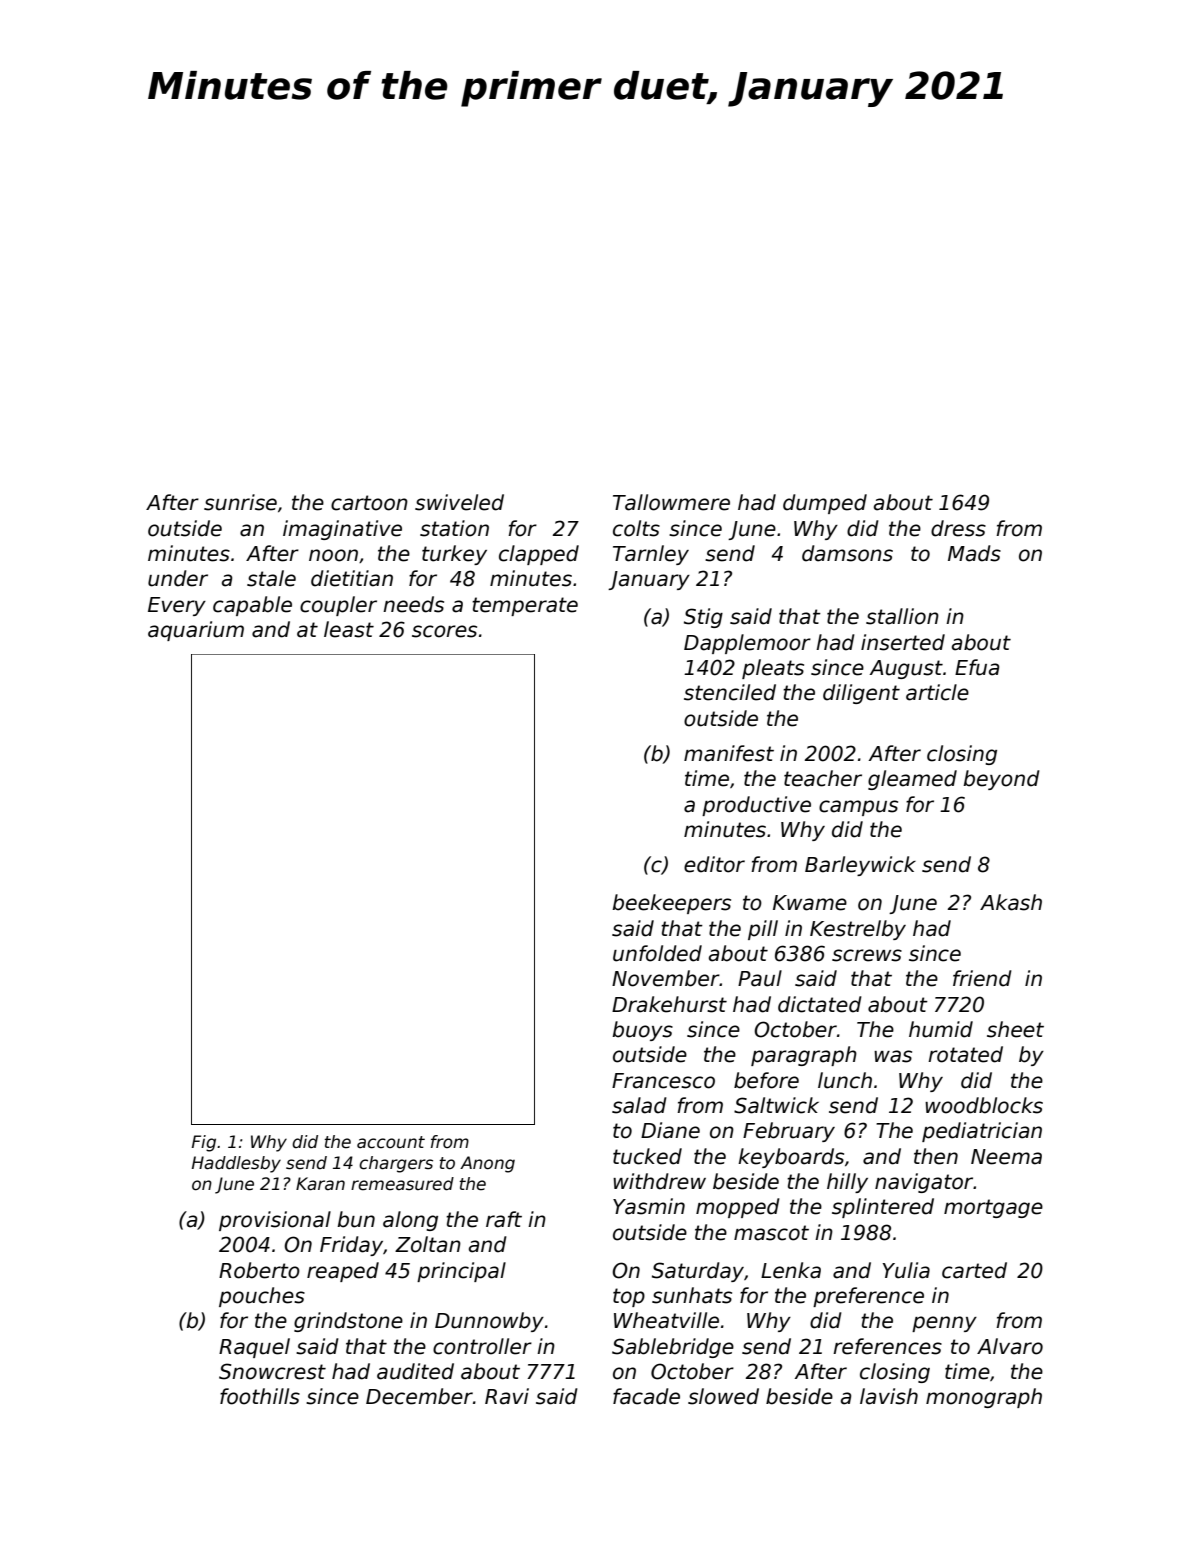 Image resolution: width=1191 pixels, height=1541 pixels. What do you see at coordinates (773, 669) in the screenshot?
I see `pleats` at bounding box center [773, 669].
